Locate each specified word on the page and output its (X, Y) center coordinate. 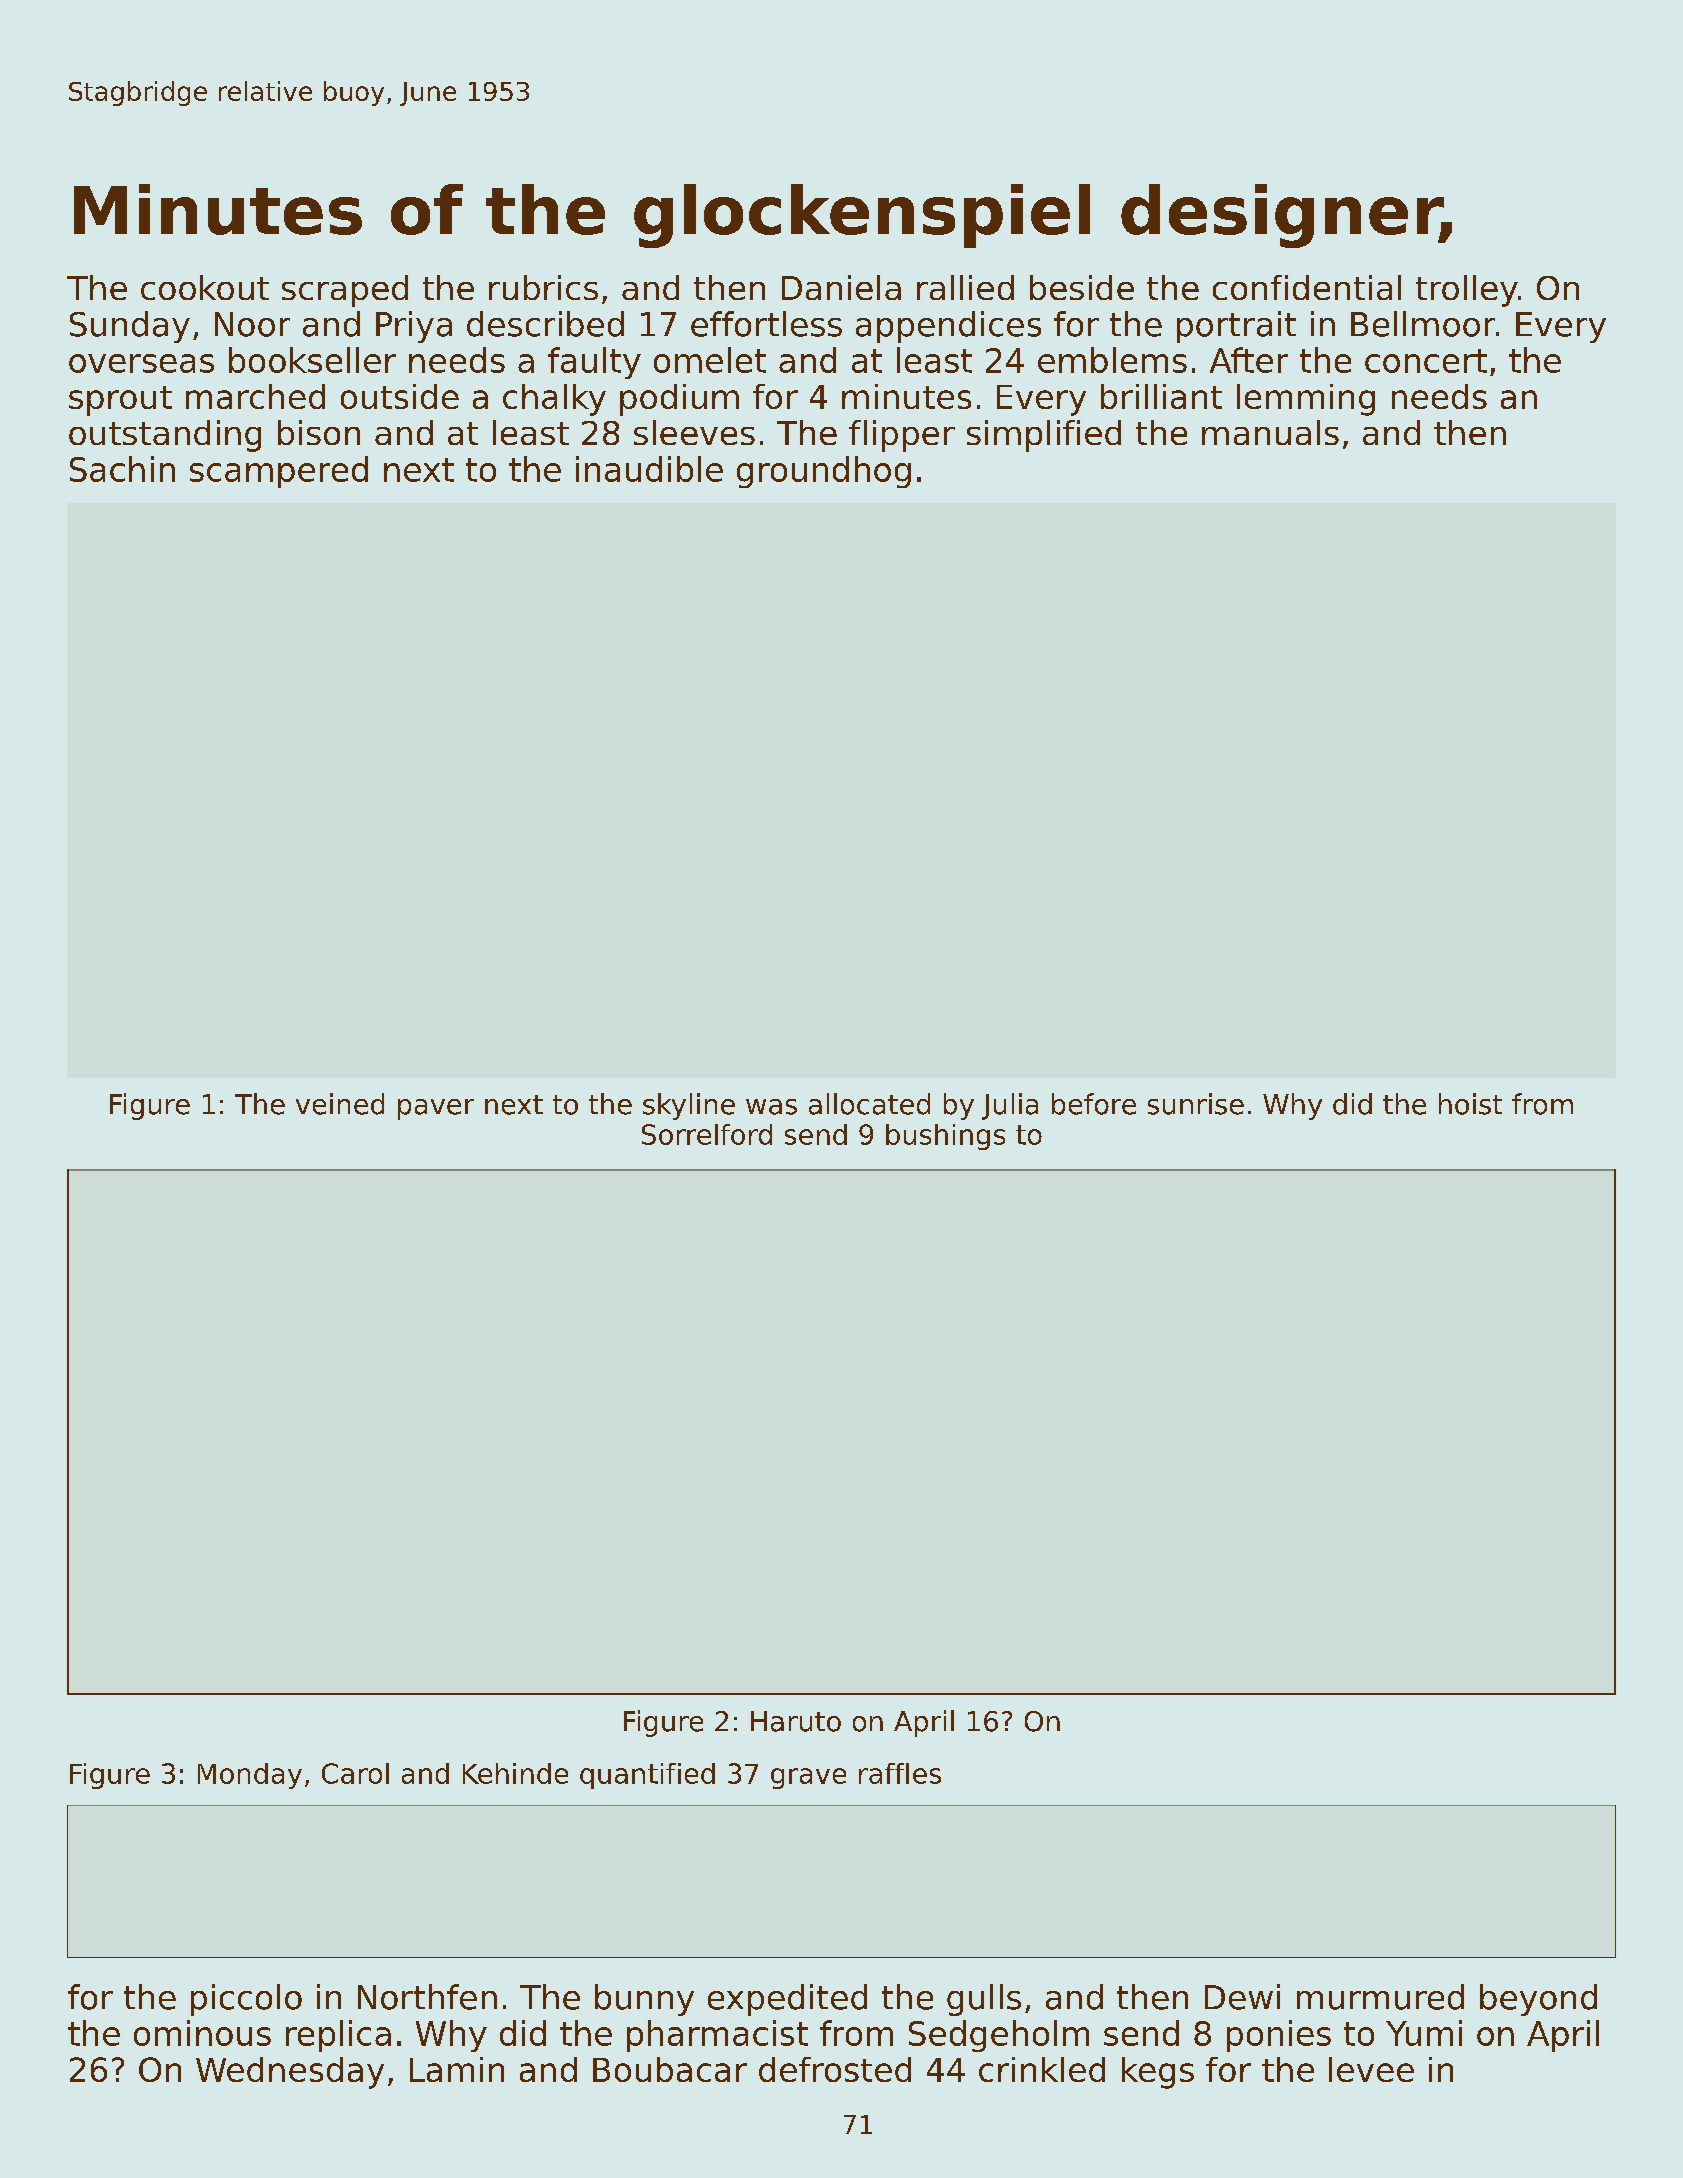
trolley (1467, 291)
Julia (1010, 1106)
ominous (202, 2033)
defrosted (835, 2069)
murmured (1380, 1997)
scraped (345, 291)
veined (340, 1104)
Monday (250, 1776)
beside (1082, 287)
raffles (900, 1773)
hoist (1470, 1104)
